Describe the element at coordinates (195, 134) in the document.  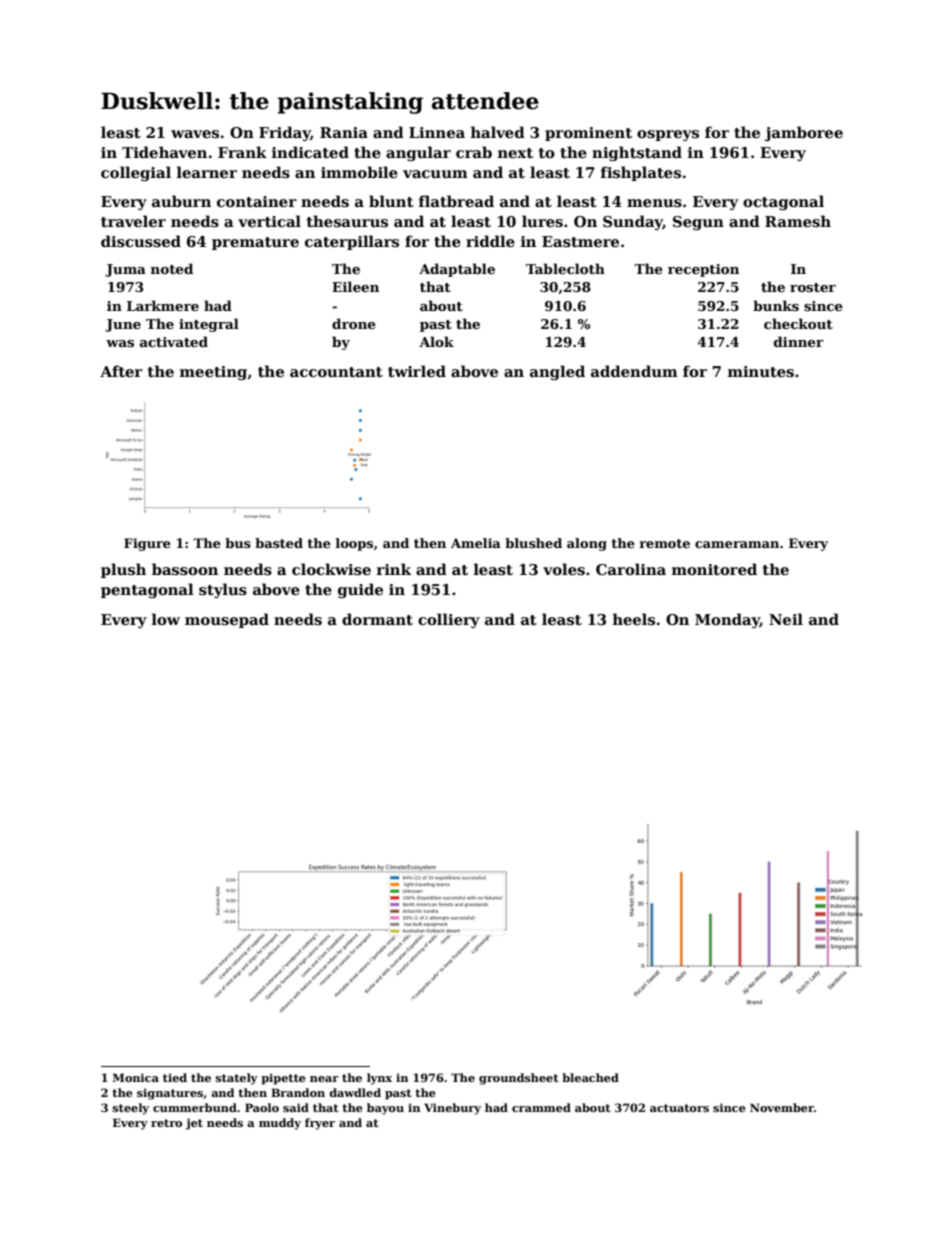
I see `waves` at that location.
